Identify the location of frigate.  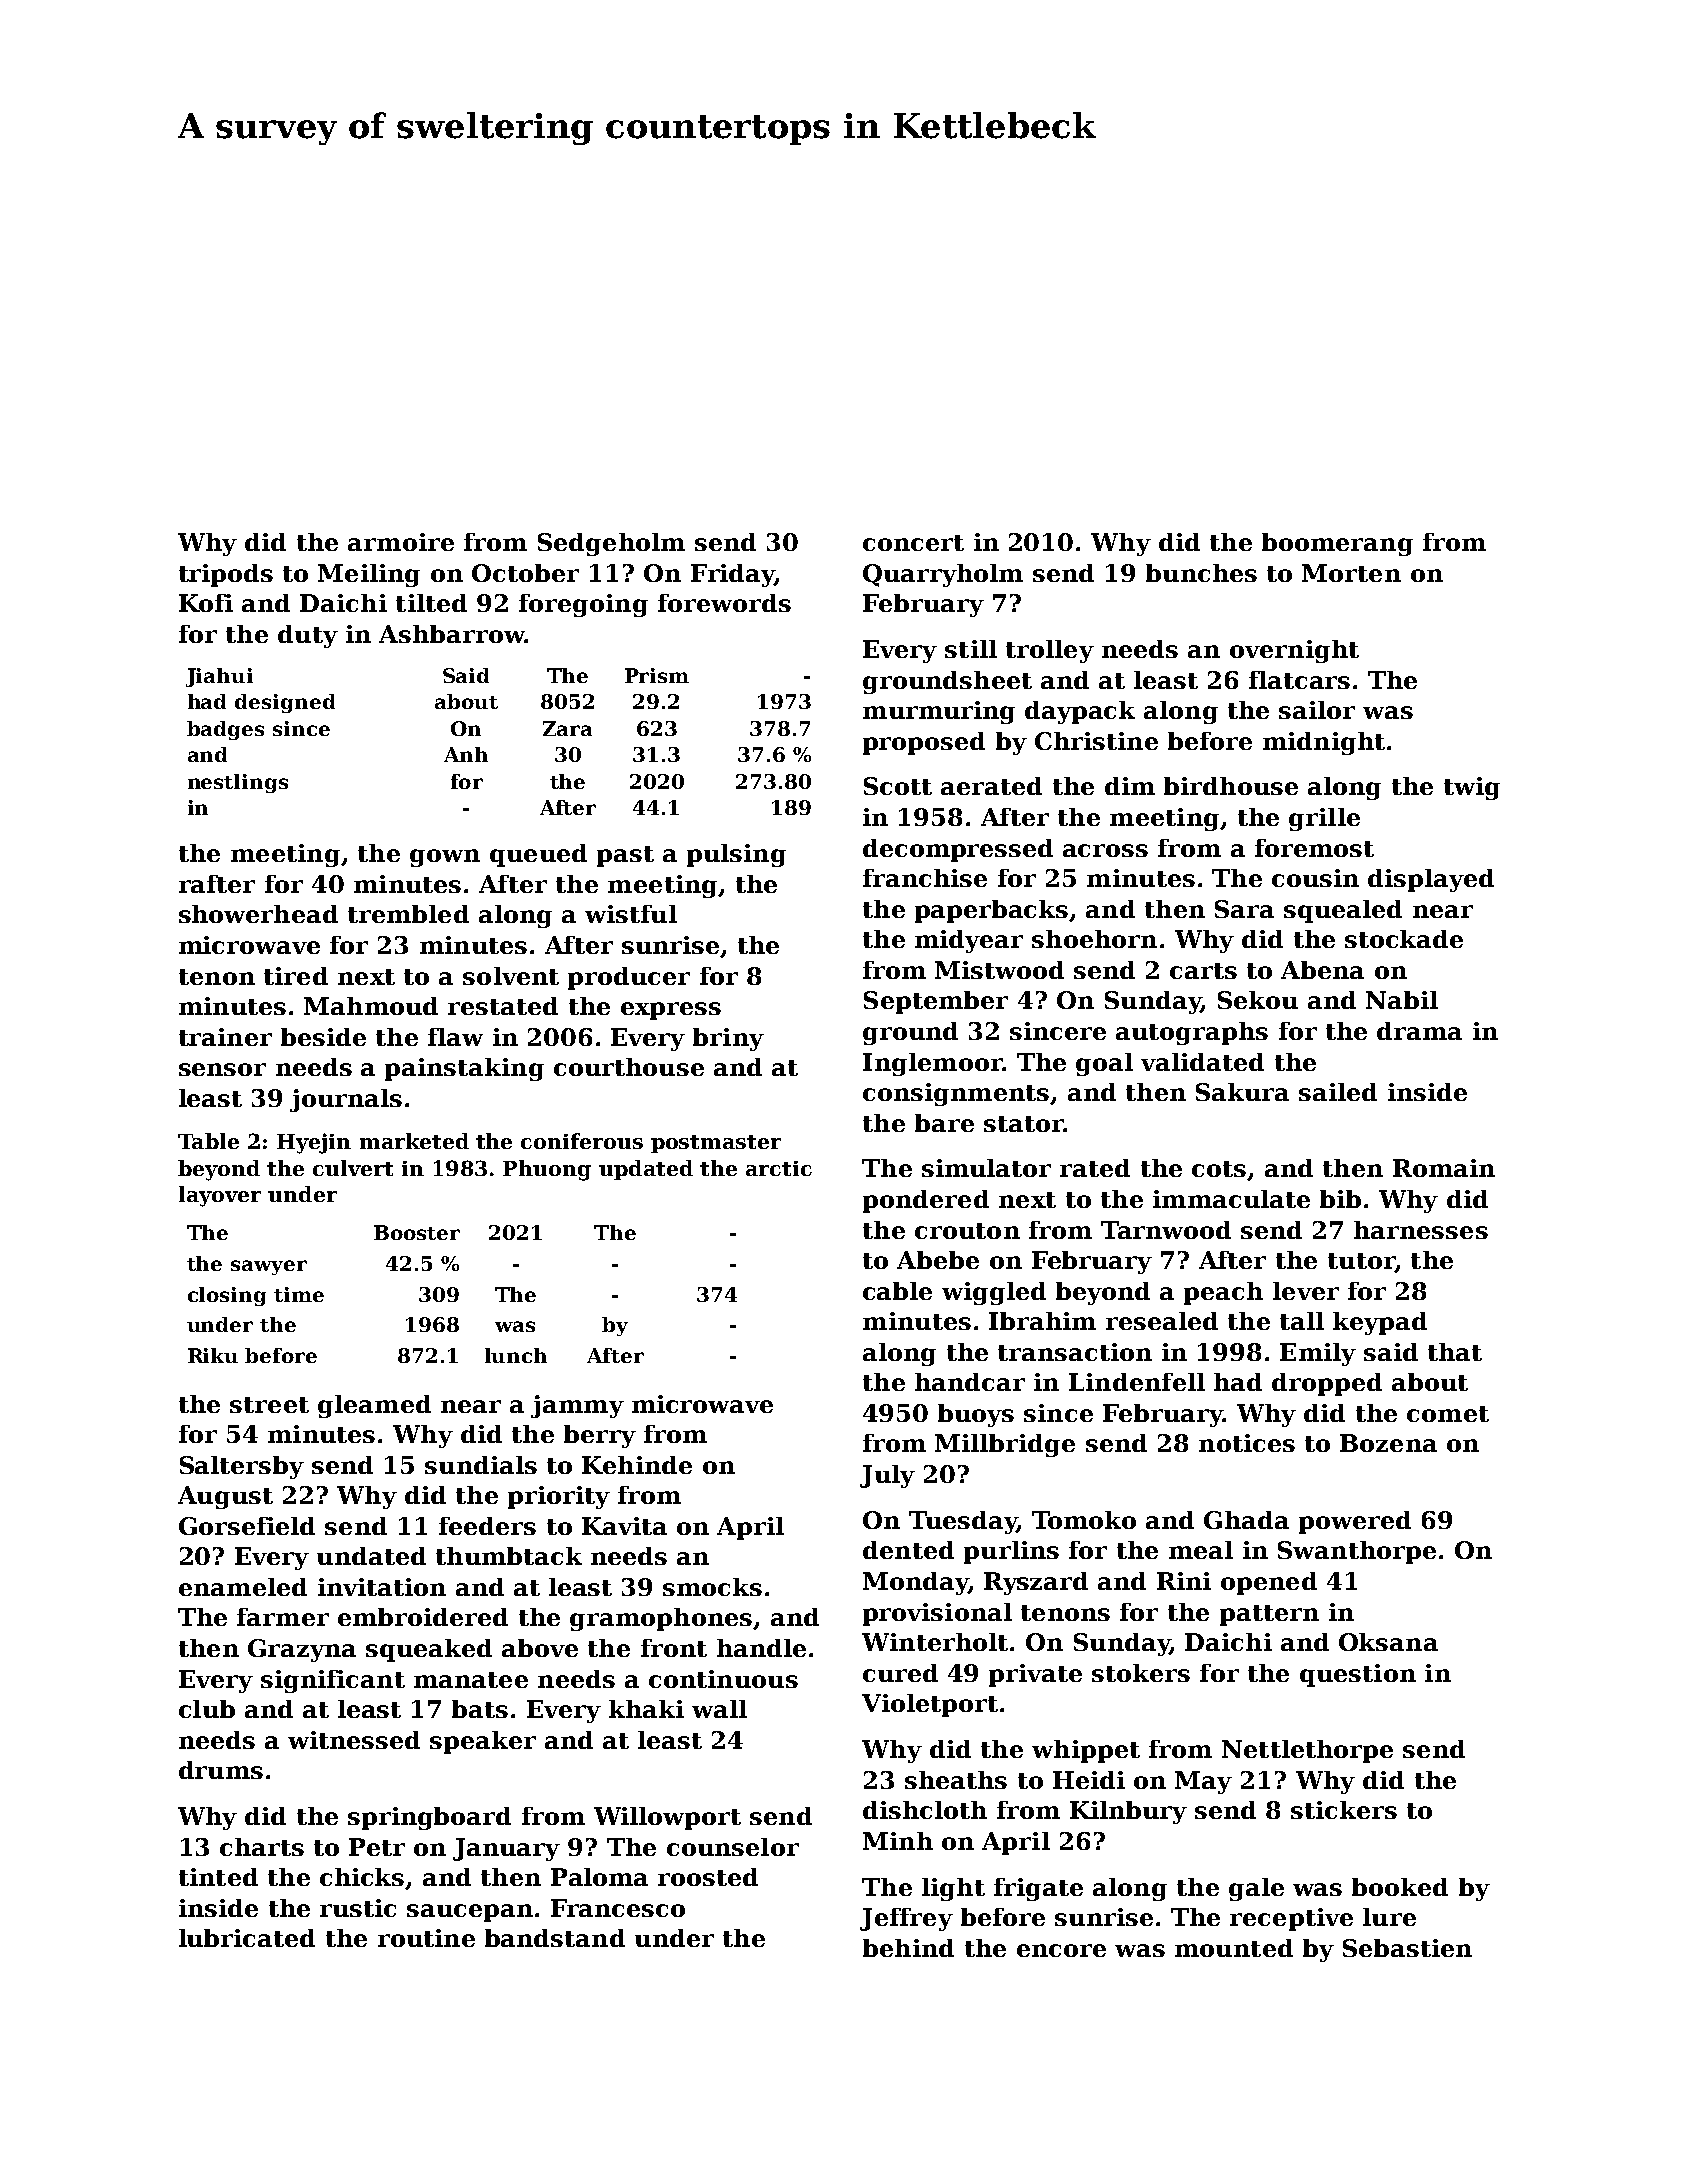
(1038, 1889).
